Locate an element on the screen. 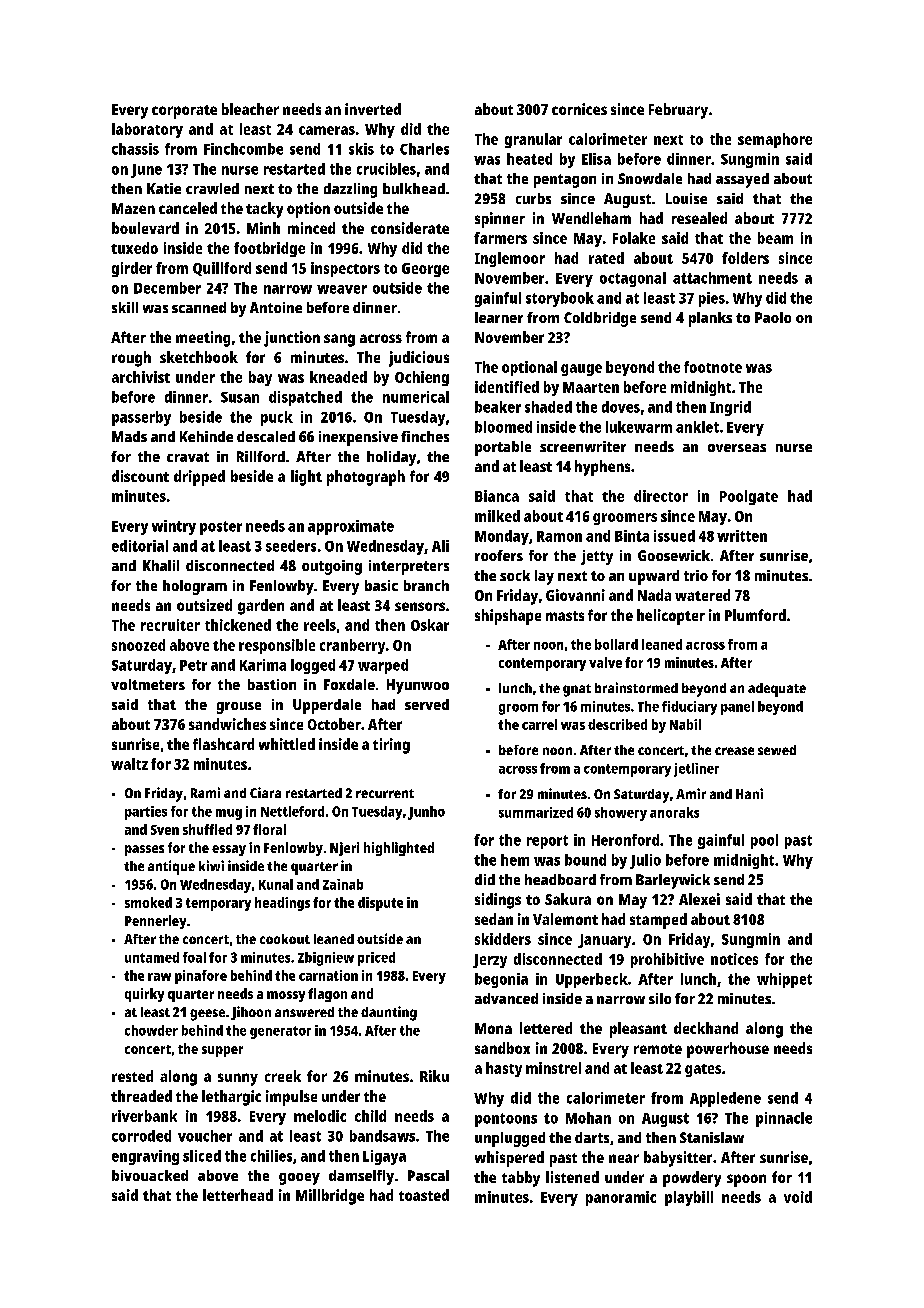  Paolo is located at coordinates (773, 317).
